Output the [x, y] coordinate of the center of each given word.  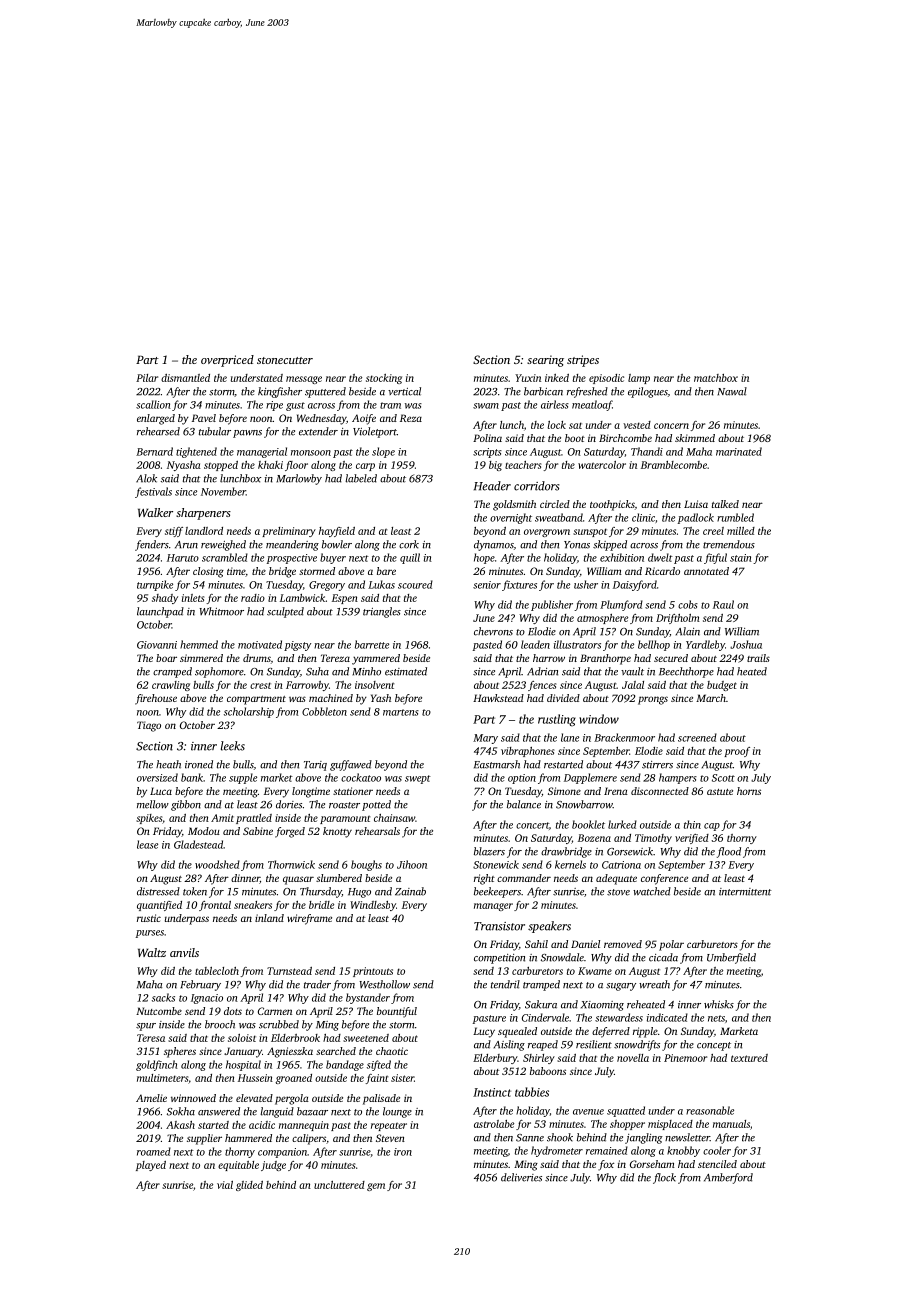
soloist [242, 1038]
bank [192, 777]
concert [532, 825]
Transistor [499, 926]
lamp [639, 379]
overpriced [227, 361]
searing [545, 361]
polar [671, 945]
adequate [616, 879]
